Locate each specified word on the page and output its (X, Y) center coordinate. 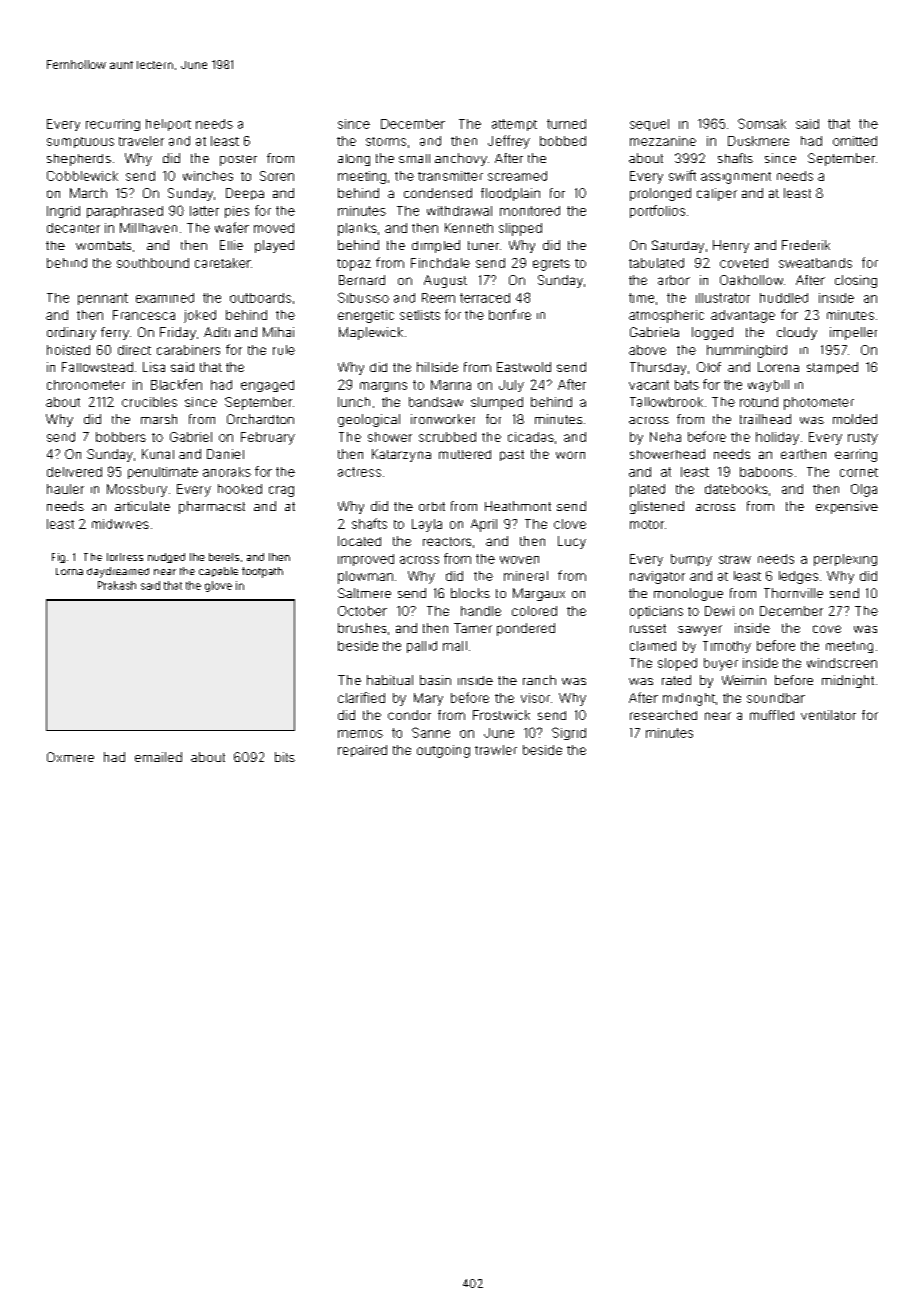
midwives (120, 524)
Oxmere (70, 757)
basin (435, 680)
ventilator (828, 715)
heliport (168, 125)
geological (369, 420)
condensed (438, 193)
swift (682, 175)
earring (856, 455)
